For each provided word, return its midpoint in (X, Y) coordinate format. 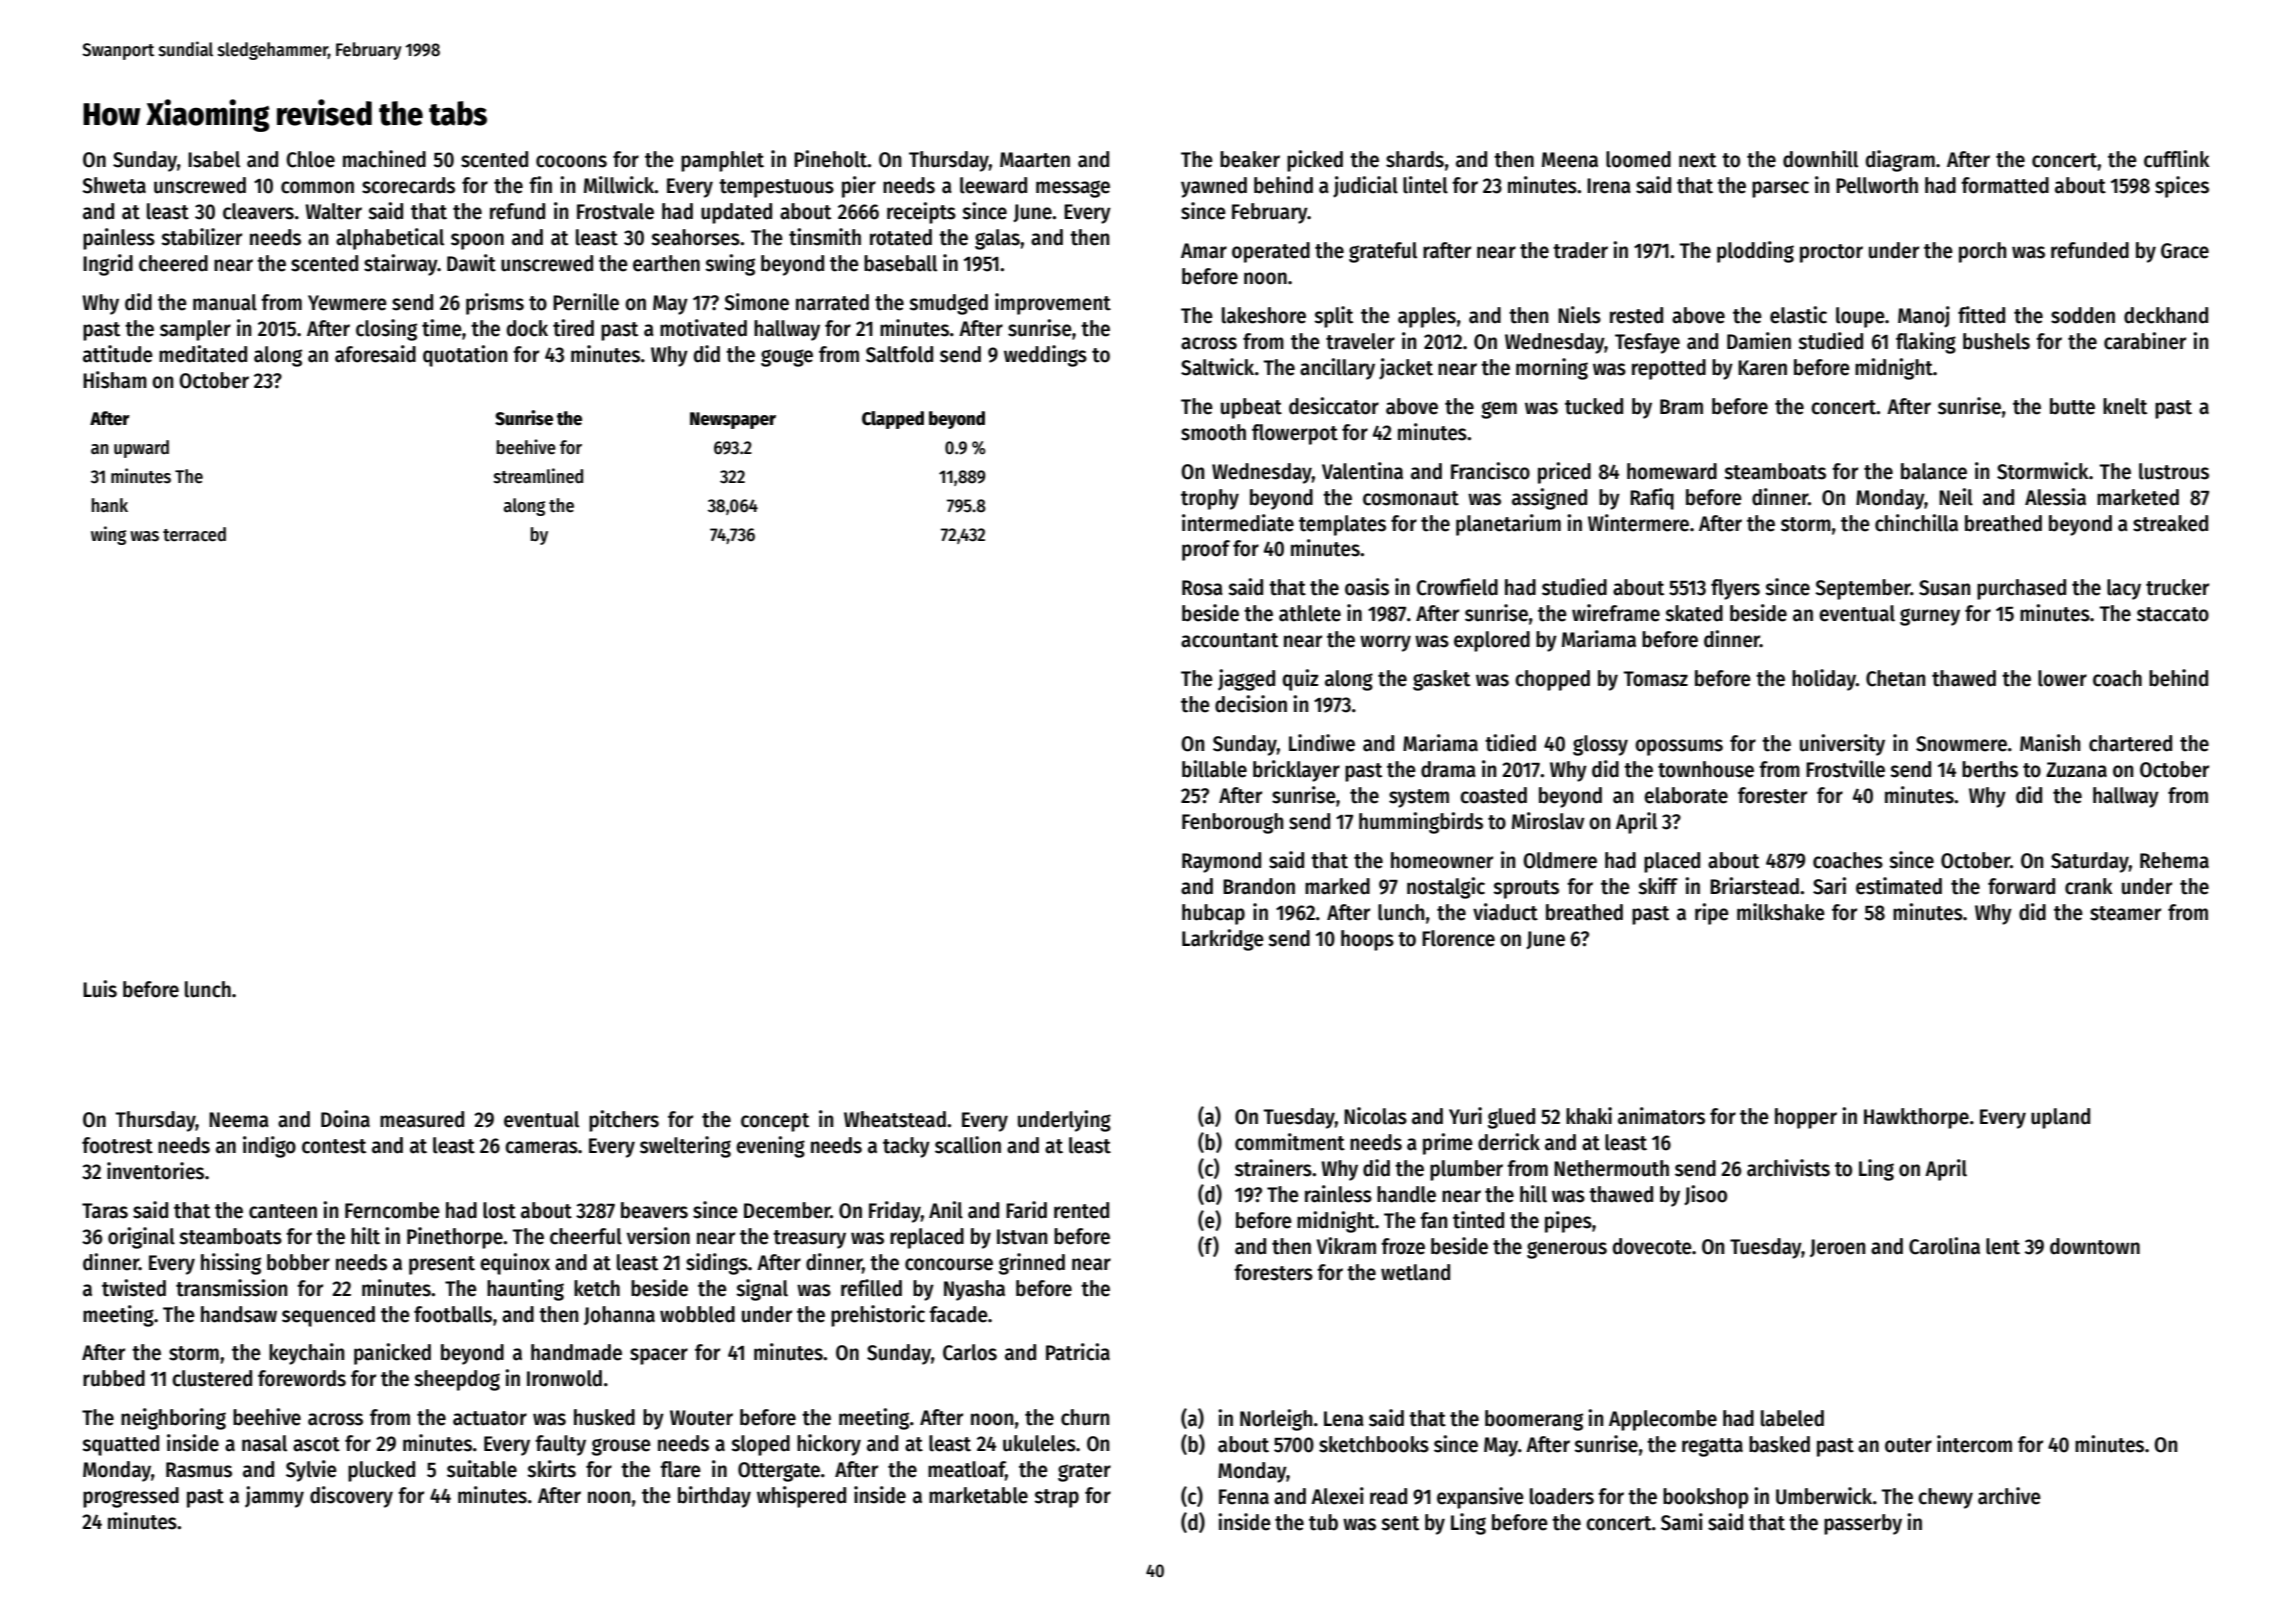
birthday (714, 1497)
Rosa (1202, 588)
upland (2060, 1118)
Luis (100, 989)
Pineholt (831, 159)
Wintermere (1638, 523)
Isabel (214, 159)
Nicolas (1375, 1116)
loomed (1638, 159)
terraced (194, 534)
